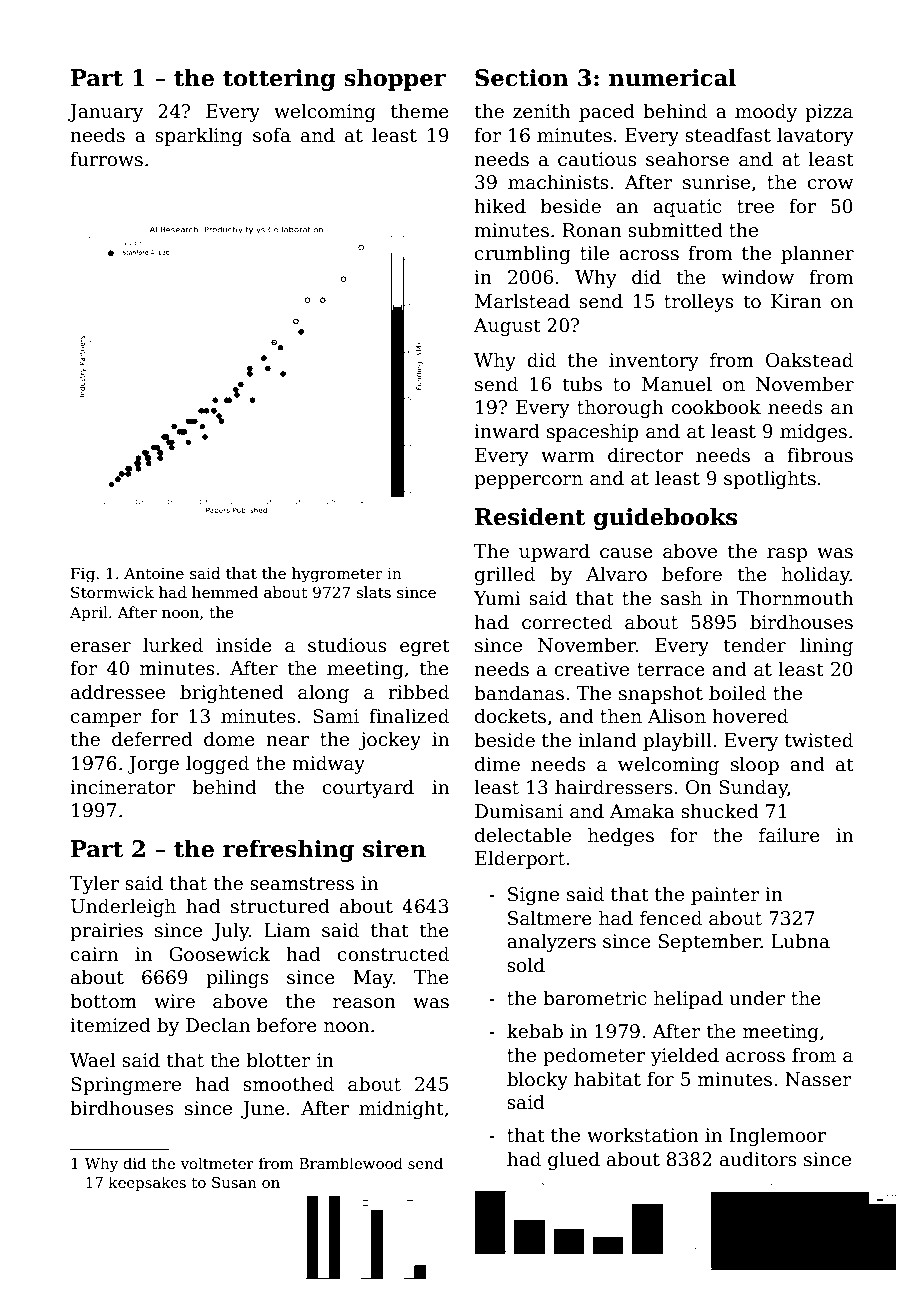  I want to click on pizza, so click(829, 113).
